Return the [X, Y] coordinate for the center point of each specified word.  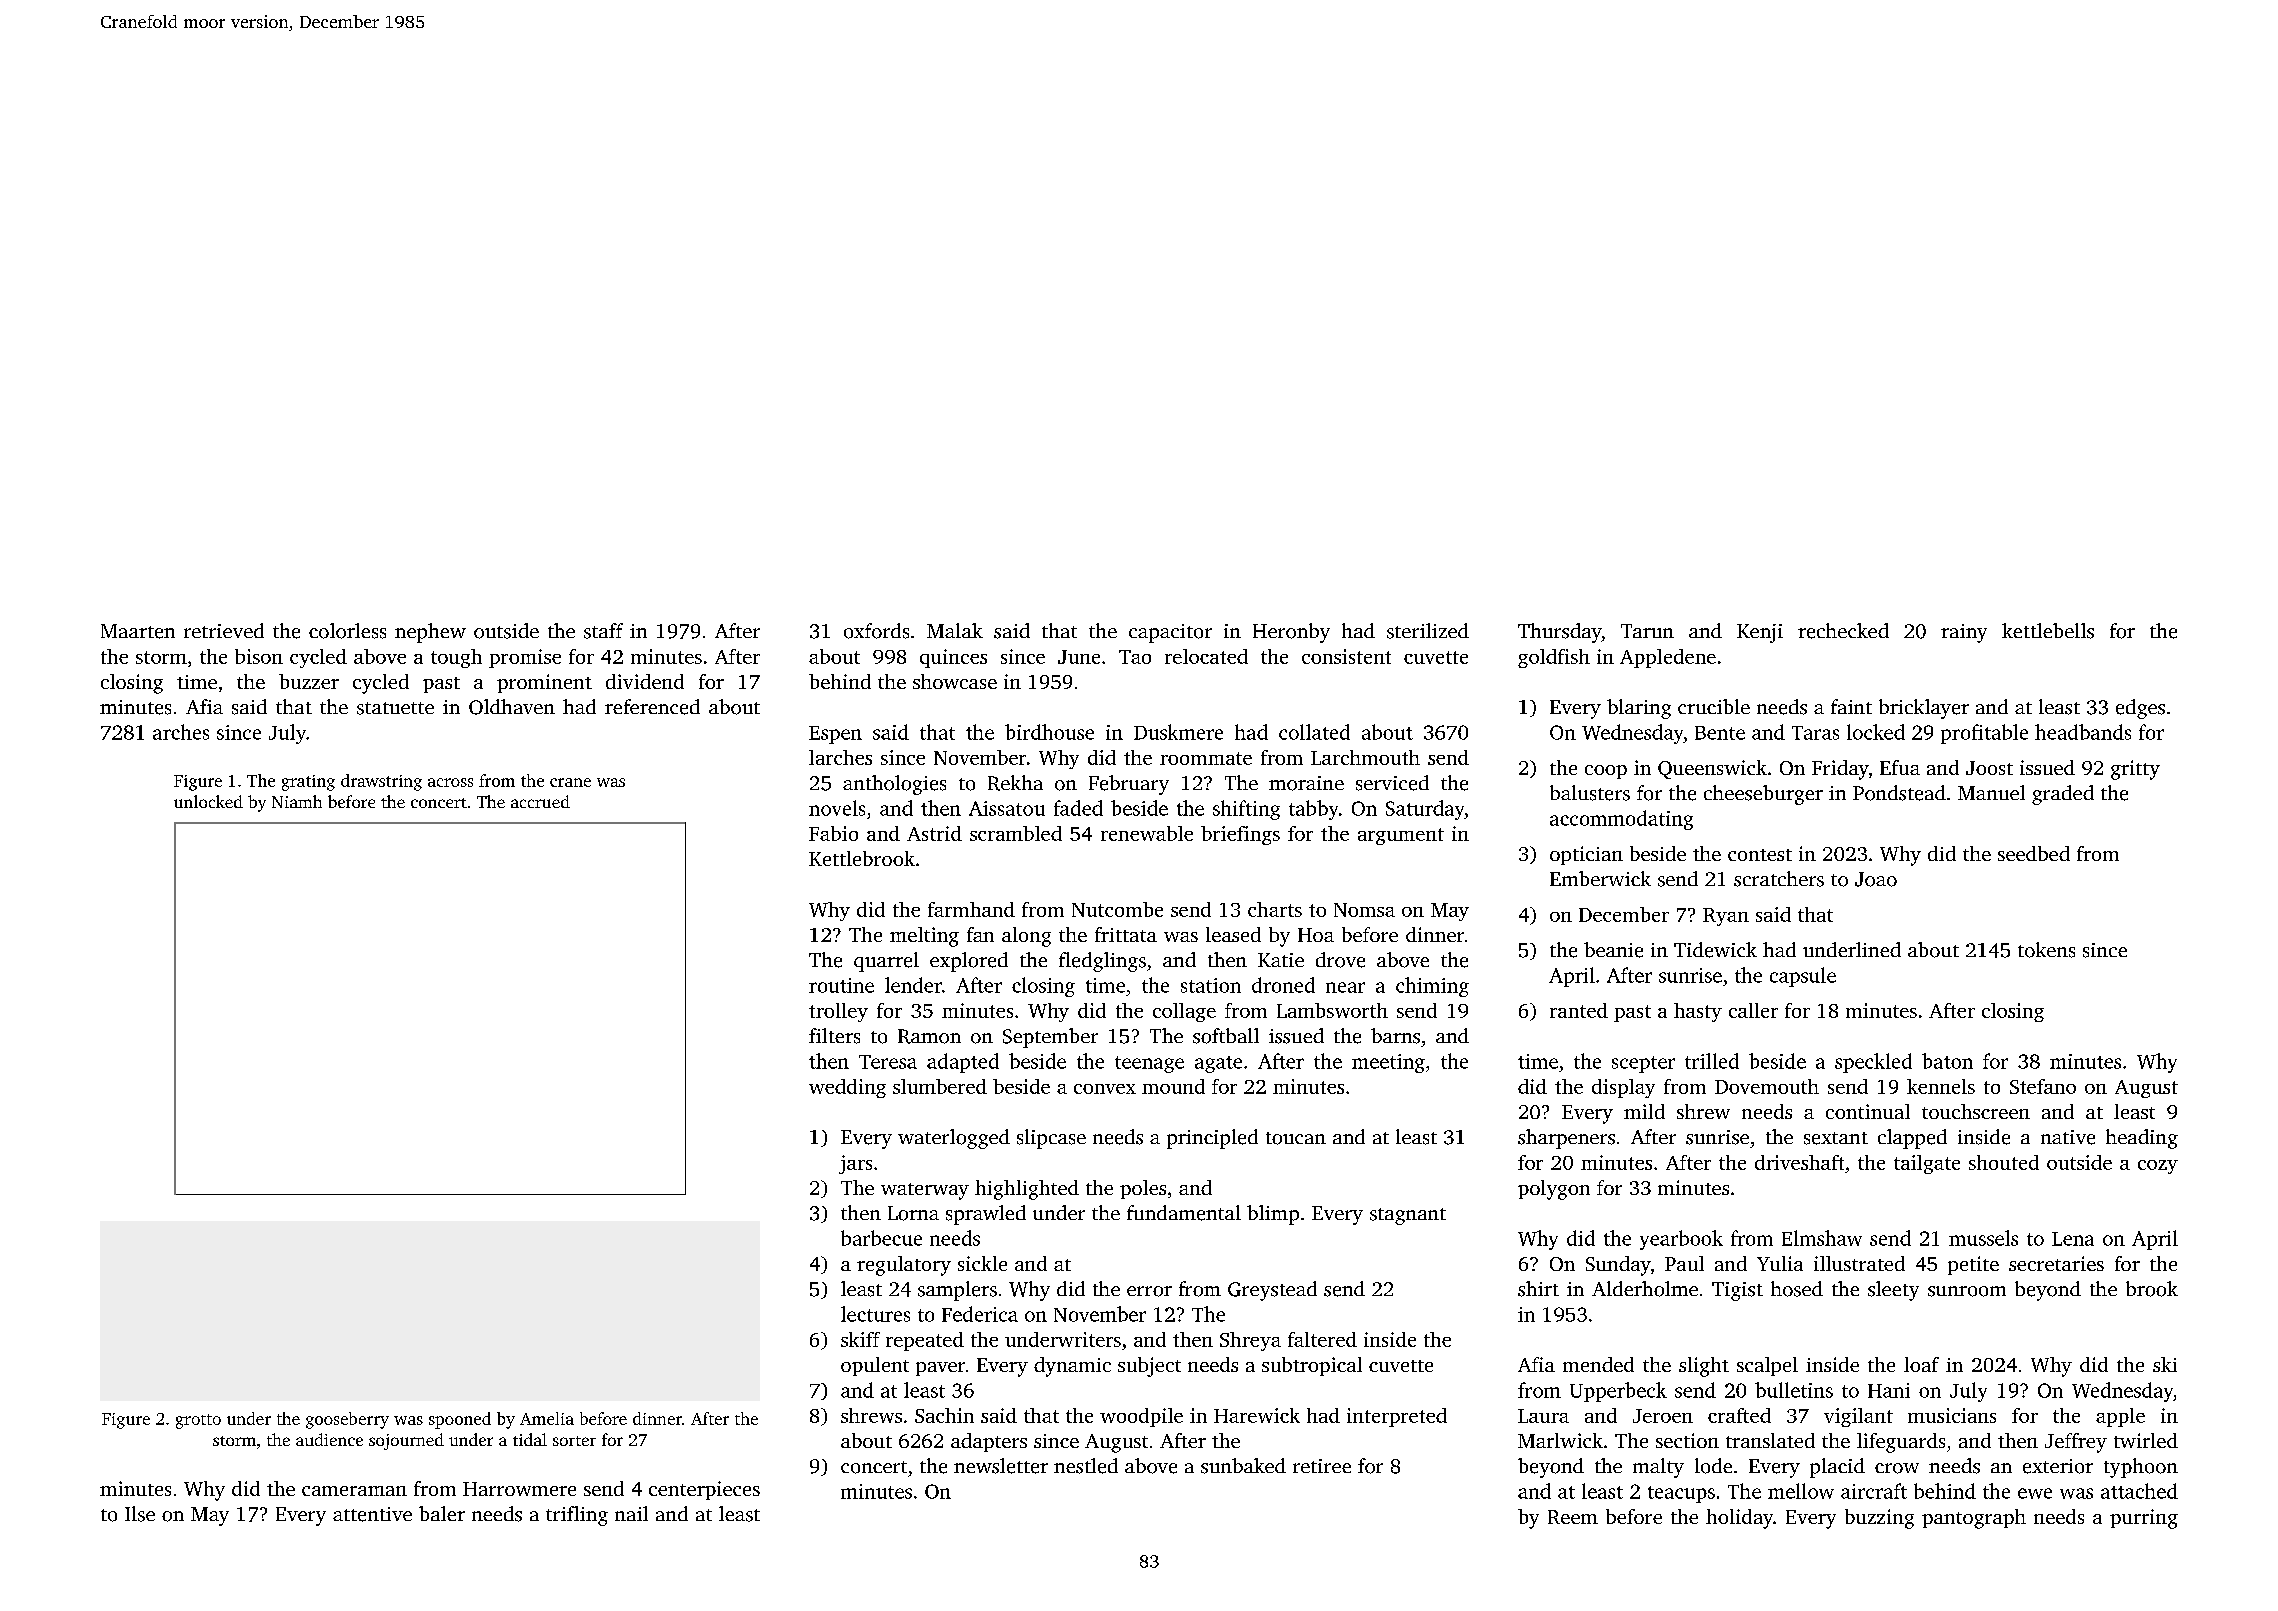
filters [834, 1036]
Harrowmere [519, 1489]
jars [855, 1164]
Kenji [1760, 633]
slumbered [940, 1086]
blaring [1639, 709]
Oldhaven [512, 707]
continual [1868, 1111]
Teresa [888, 1062]
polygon [1554, 1190]
